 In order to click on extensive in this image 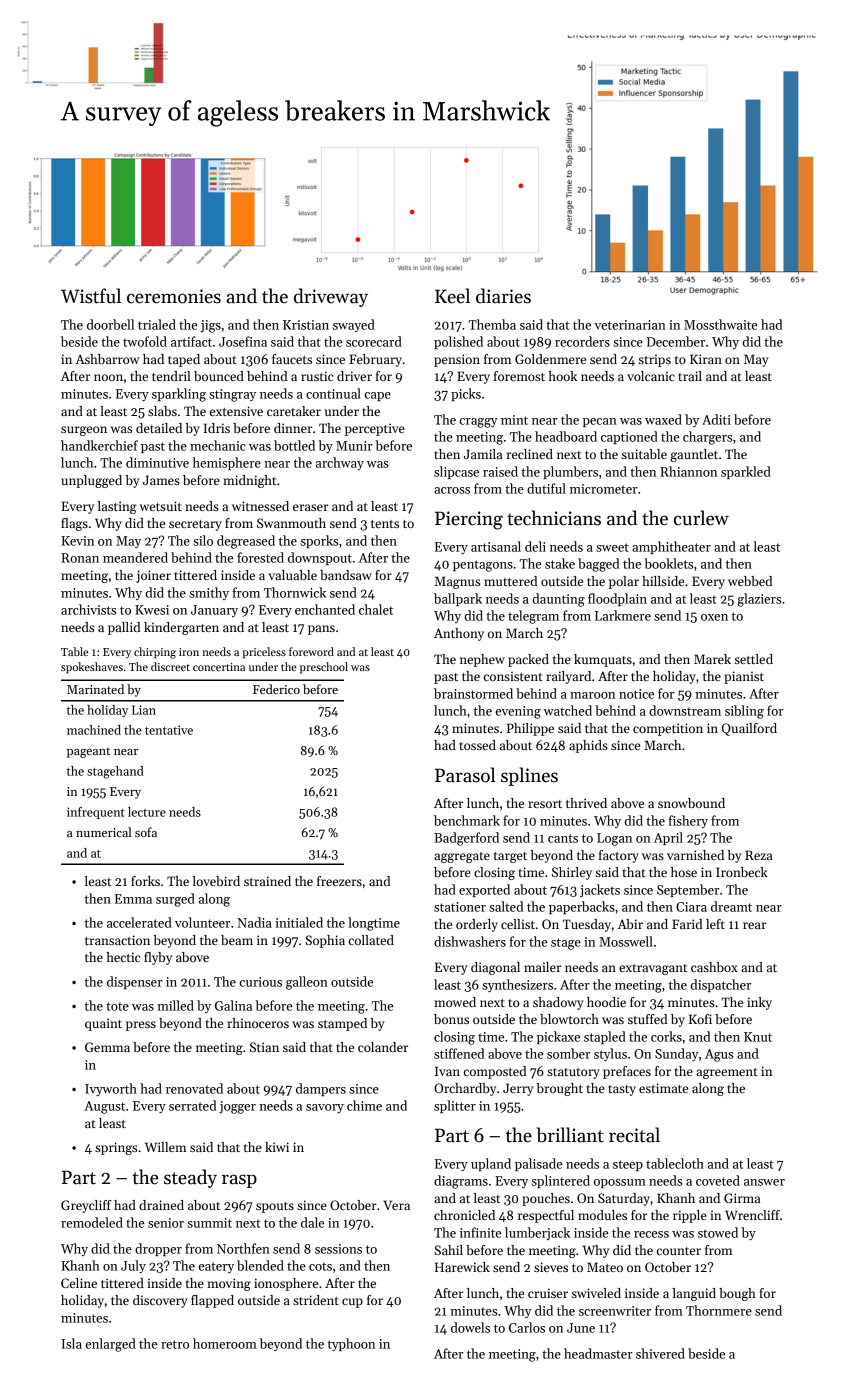, I will do `click(236, 411)`.
